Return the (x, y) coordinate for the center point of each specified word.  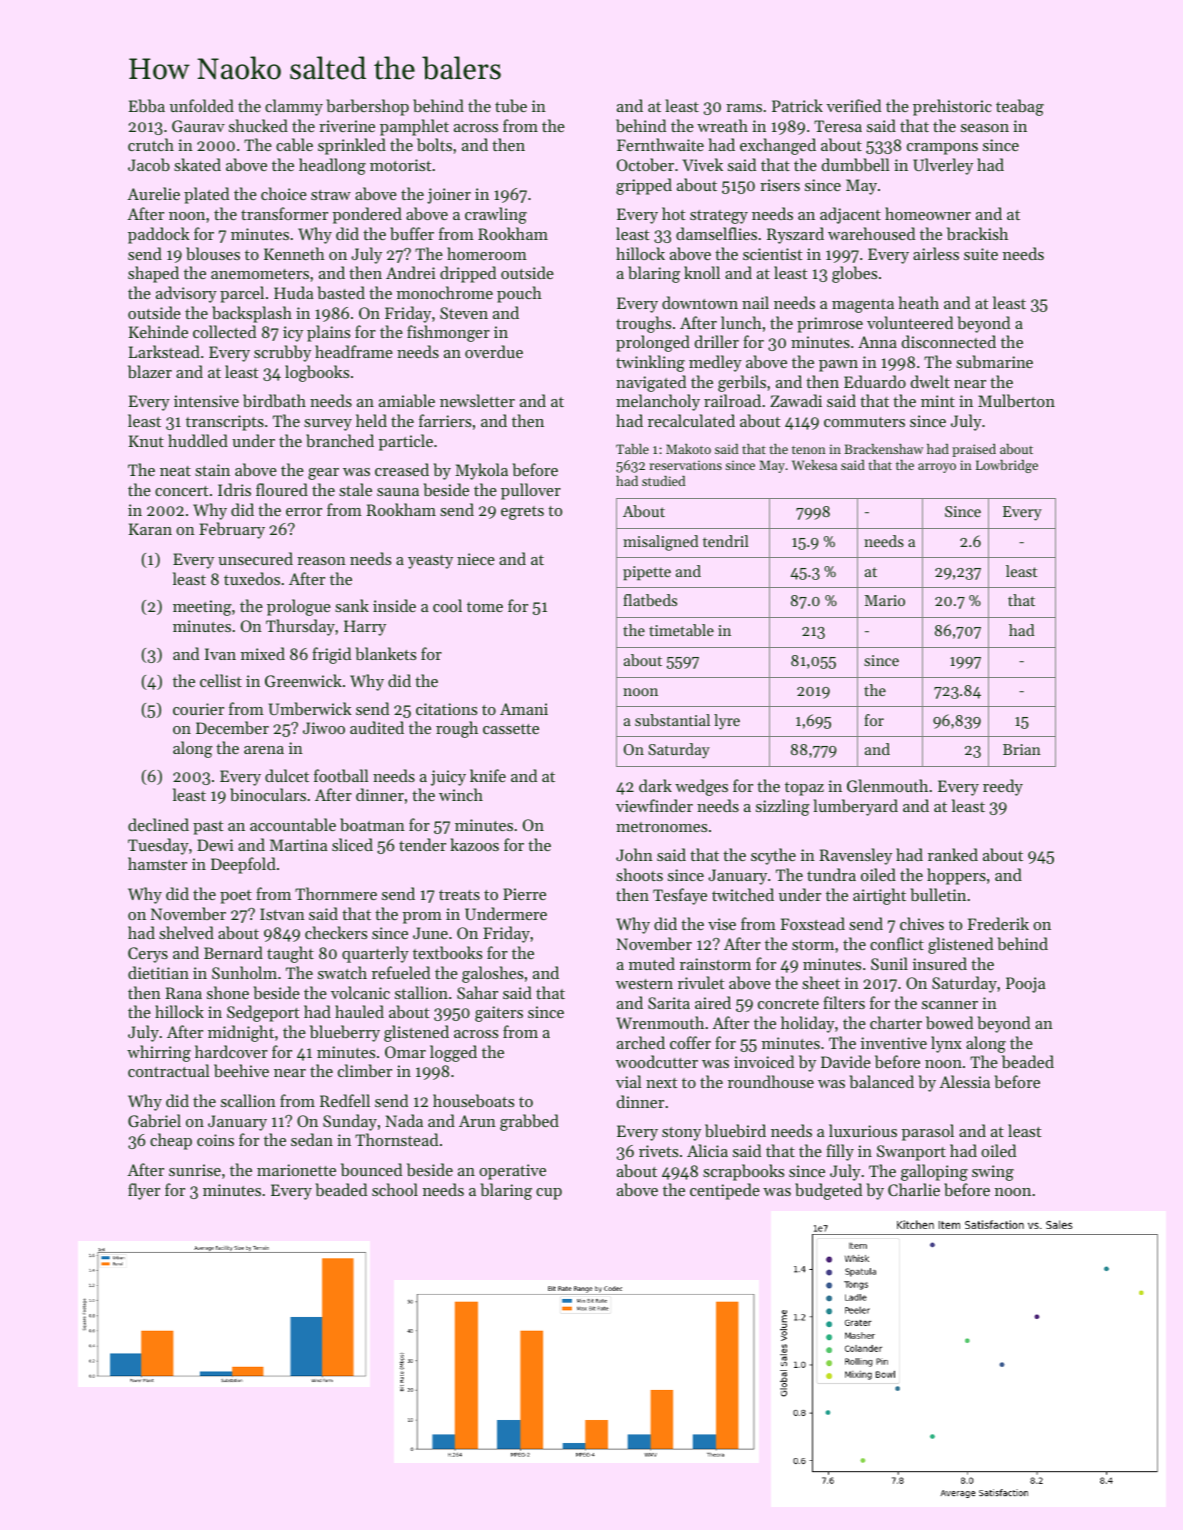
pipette (647, 573)
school (395, 1189)
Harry (365, 628)
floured (282, 489)
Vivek (702, 164)
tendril (726, 541)
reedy (1003, 787)
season (985, 128)
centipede (725, 1191)
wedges (701, 787)
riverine (347, 126)
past (208, 828)
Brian (1022, 749)
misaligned (660, 543)
